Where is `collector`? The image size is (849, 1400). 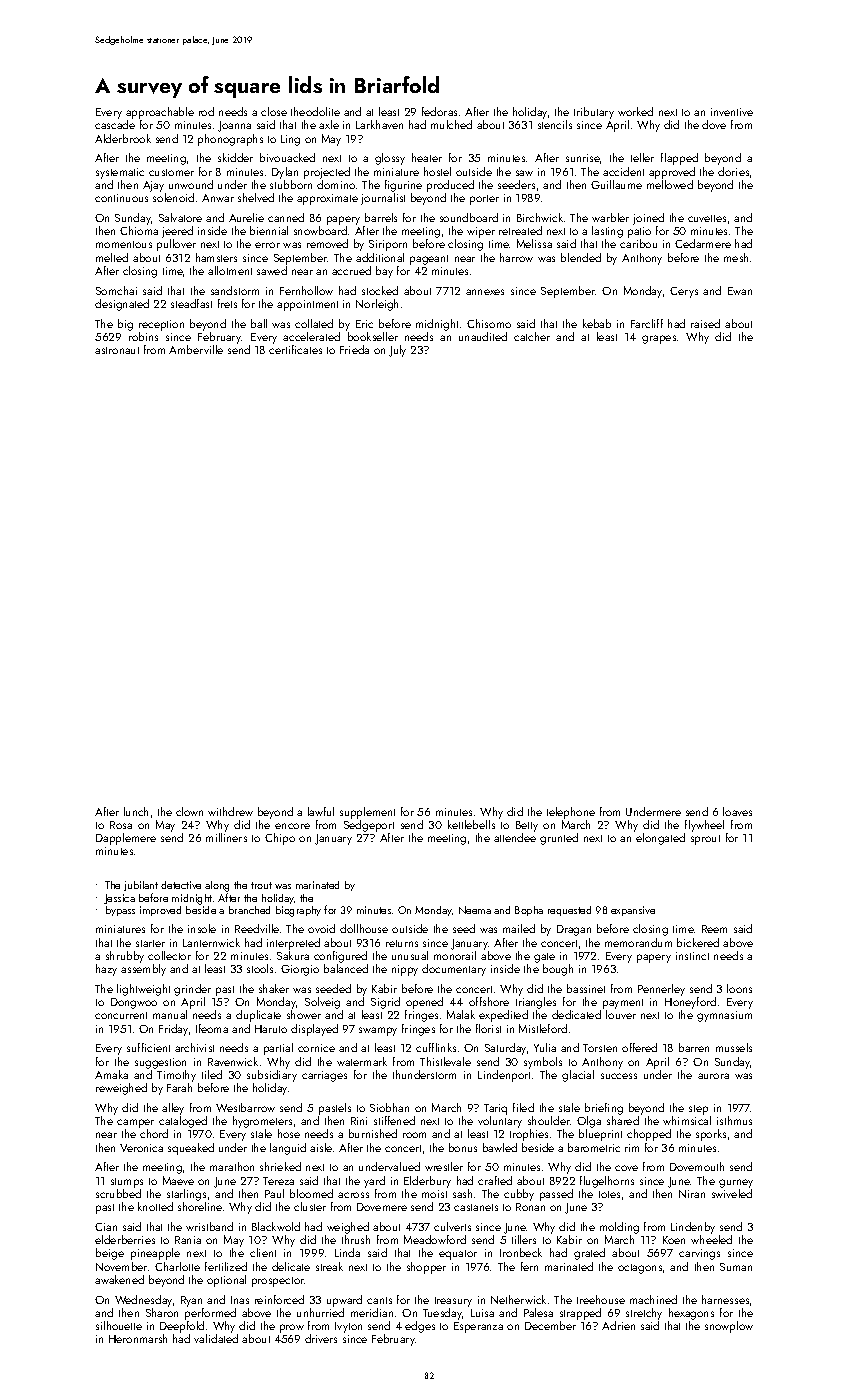
collector is located at coordinates (169, 955).
